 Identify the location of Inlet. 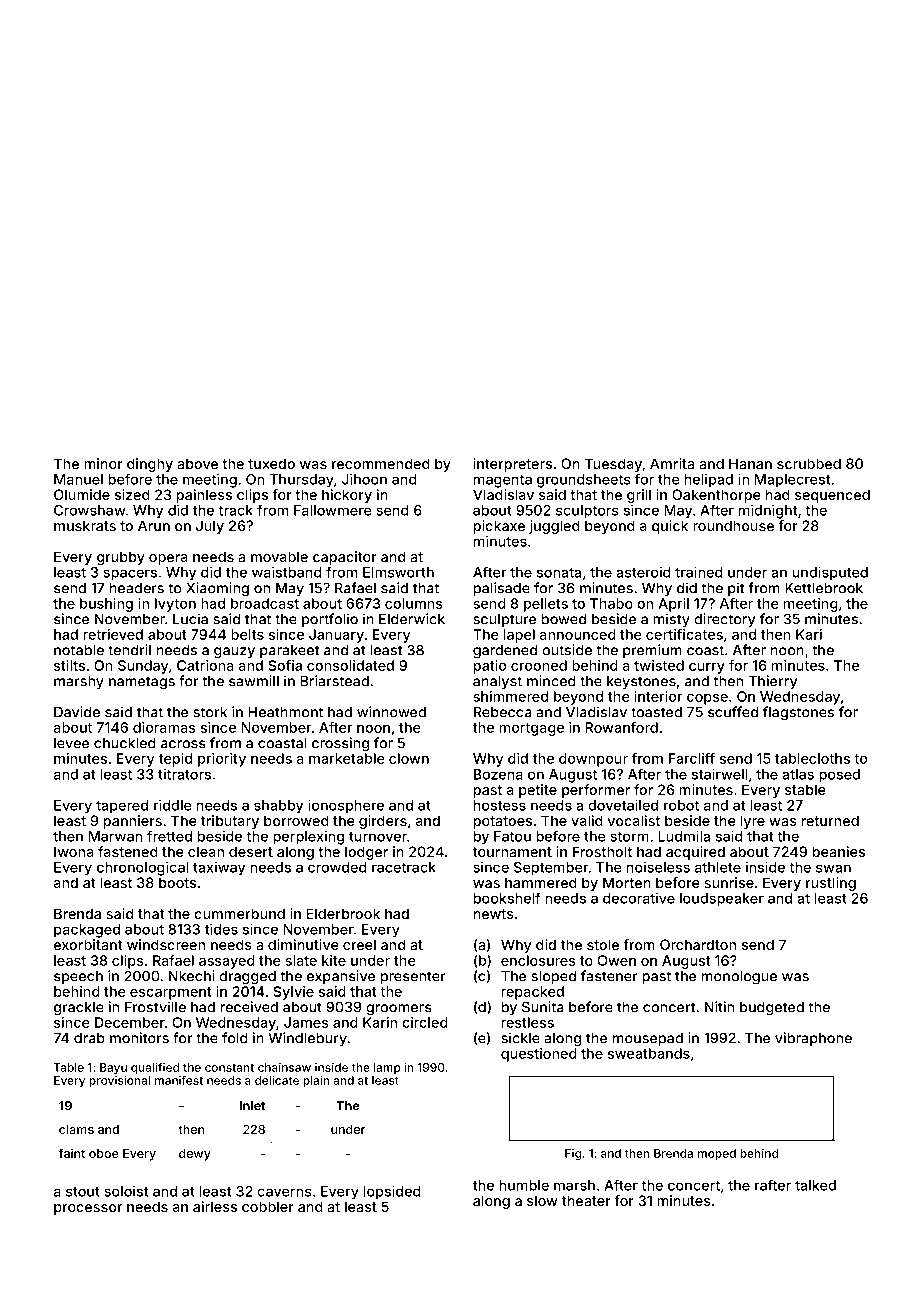
(252, 1106).
